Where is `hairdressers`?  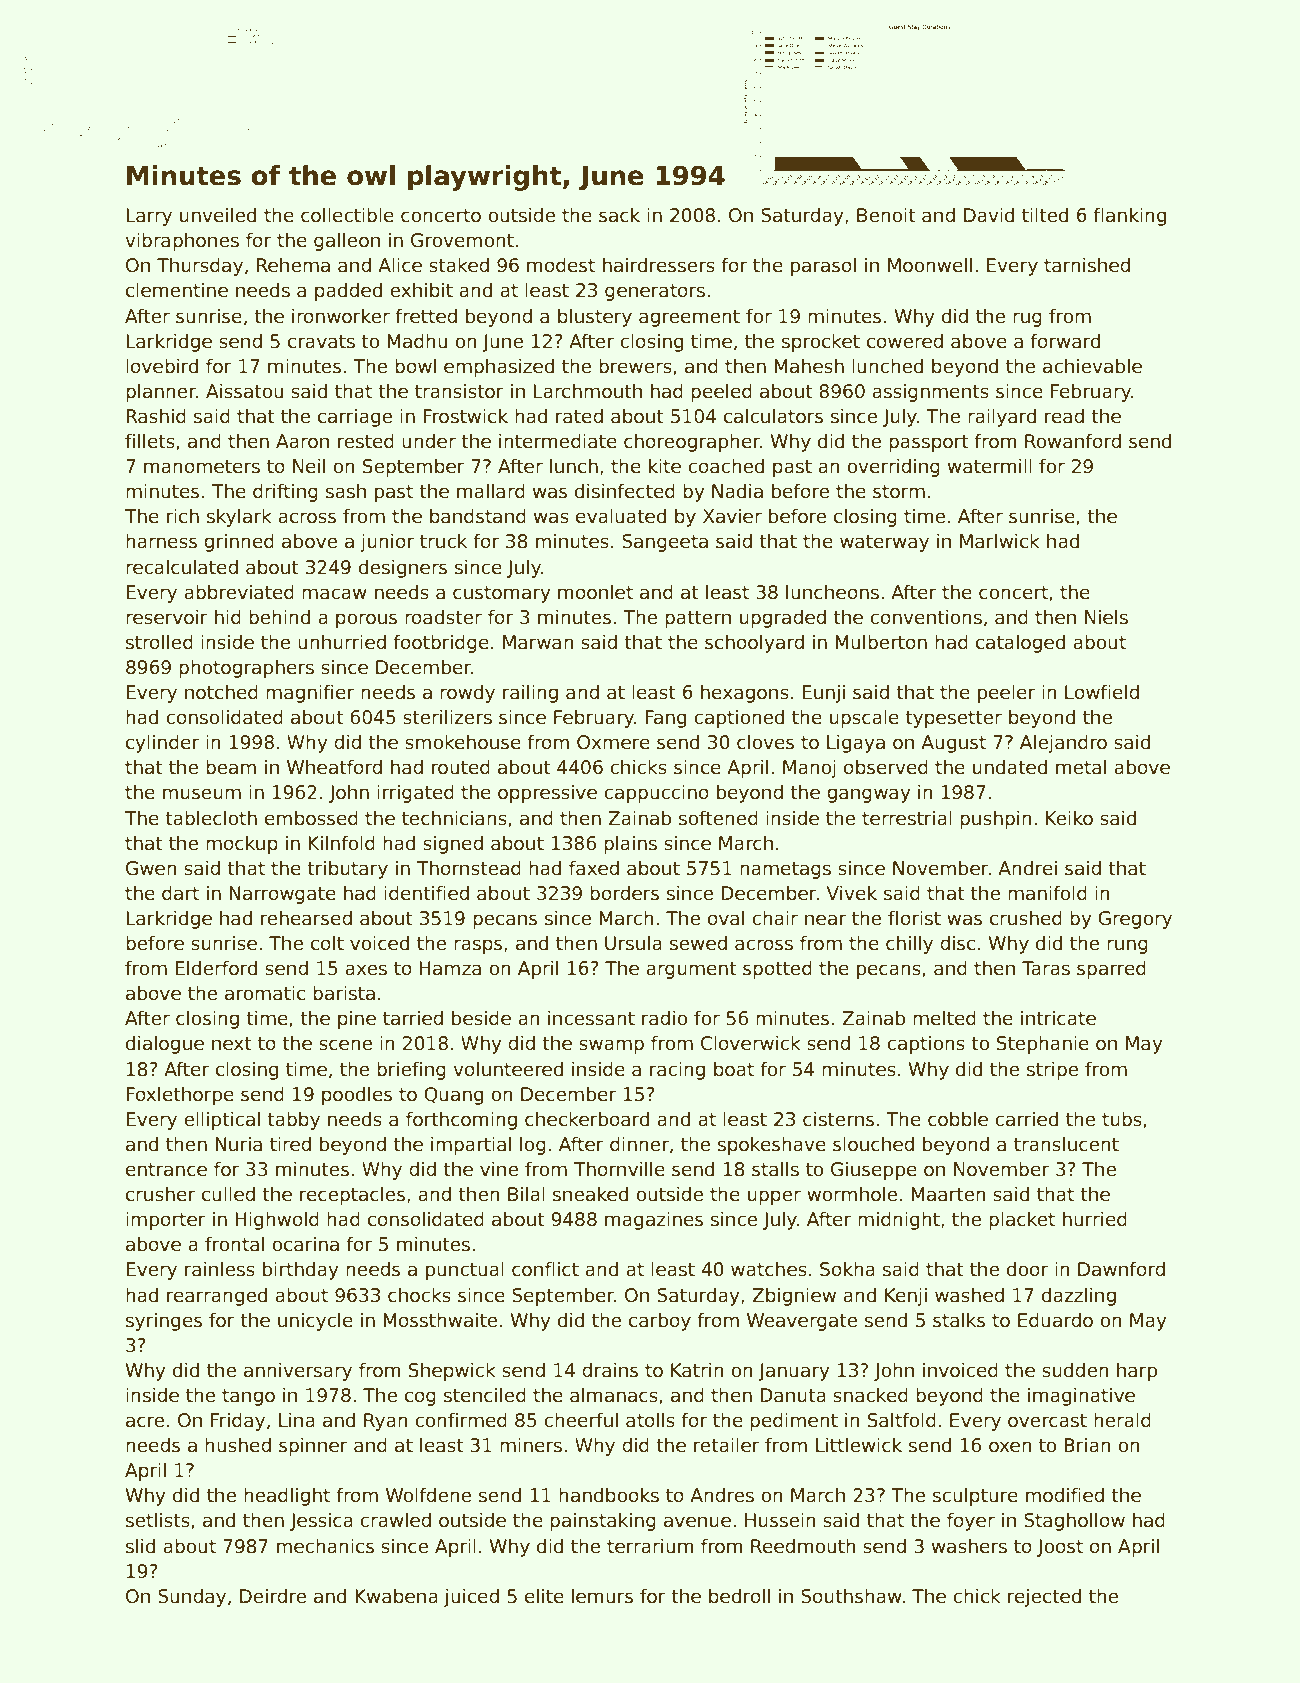 hairdressers is located at coordinates (659, 265).
